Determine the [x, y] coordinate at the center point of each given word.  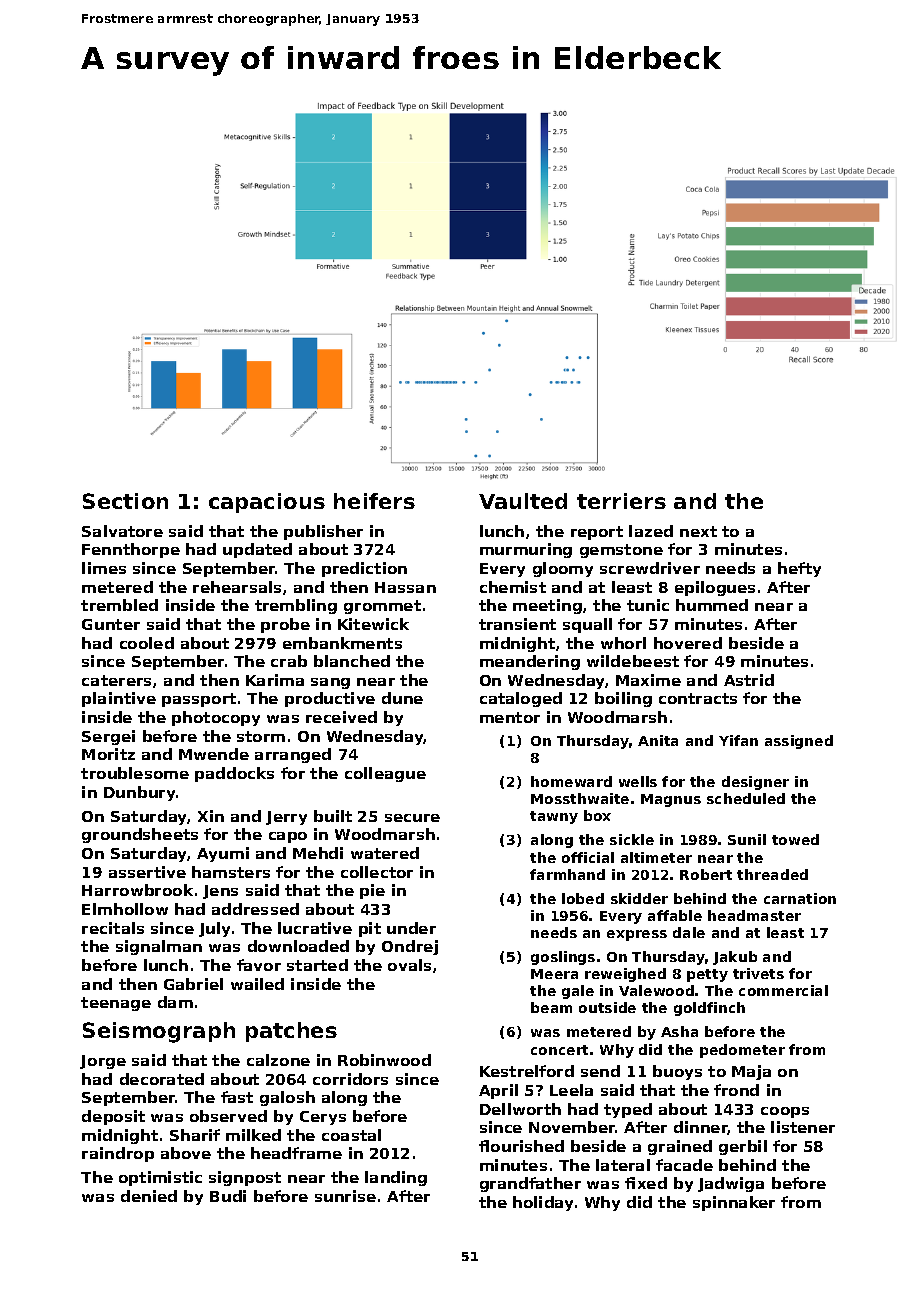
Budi [228, 1196]
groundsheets [140, 835]
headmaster [754, 915]
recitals [113, 928]
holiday [543, 1203]
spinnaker [734, 1203]
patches [291, 1032]
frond [736, 1090]
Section [125, 501]
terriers [621, 501]
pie [372, 891]
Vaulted [523, 501]
